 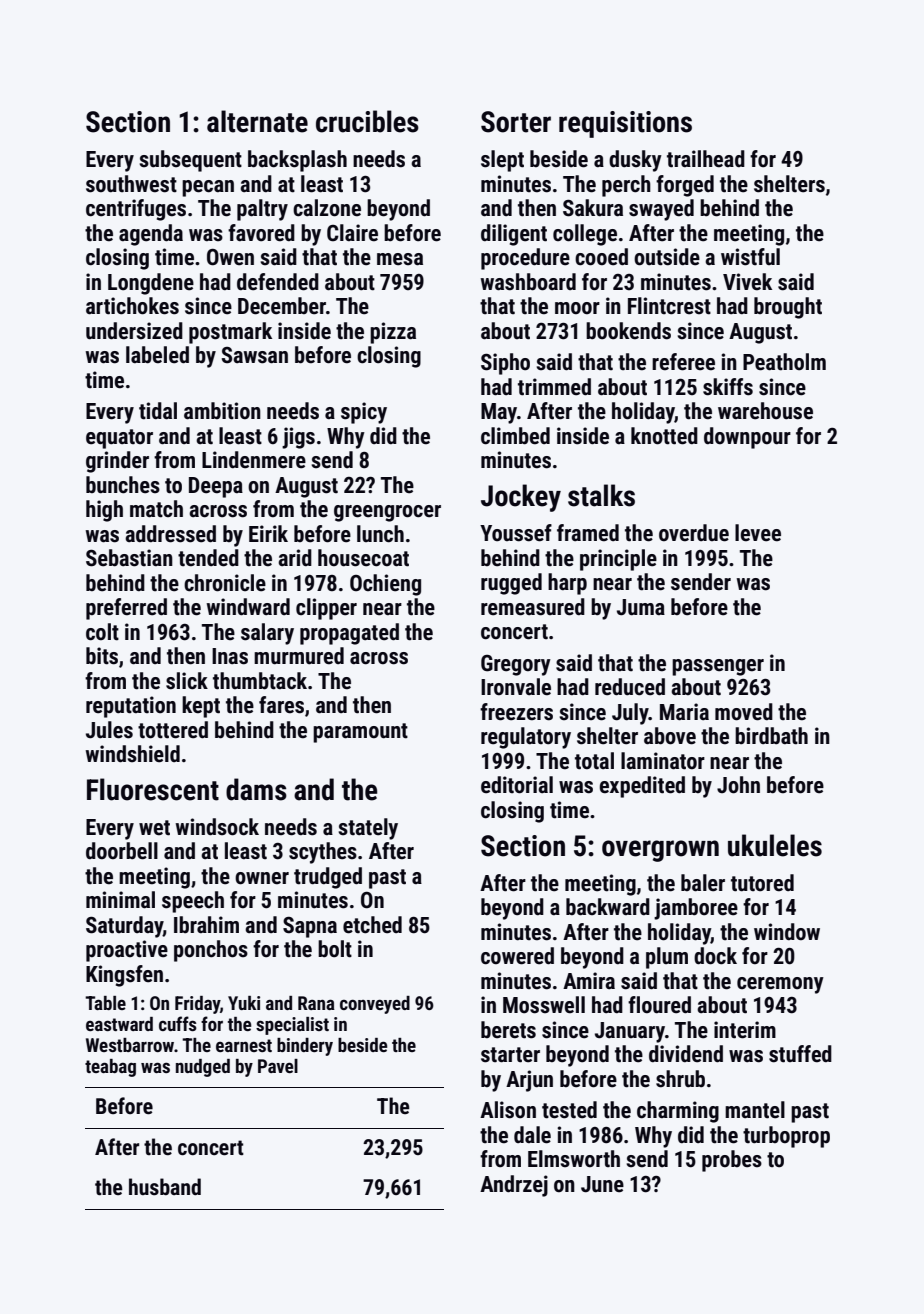 I want to click on warehouse, so click(x=765, y=411).
